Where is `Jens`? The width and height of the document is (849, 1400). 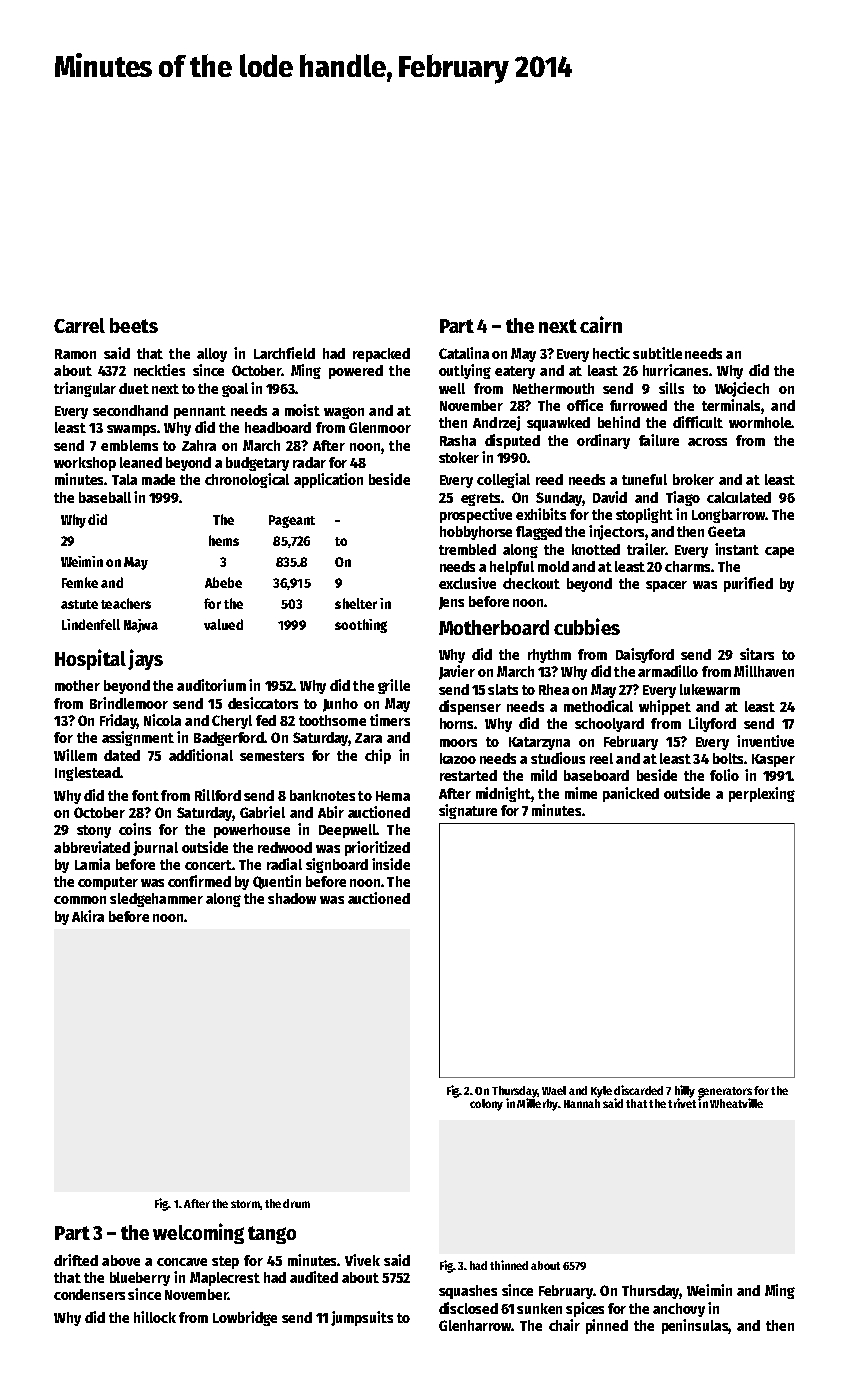 Jens is located at coordinates (451, 603).
